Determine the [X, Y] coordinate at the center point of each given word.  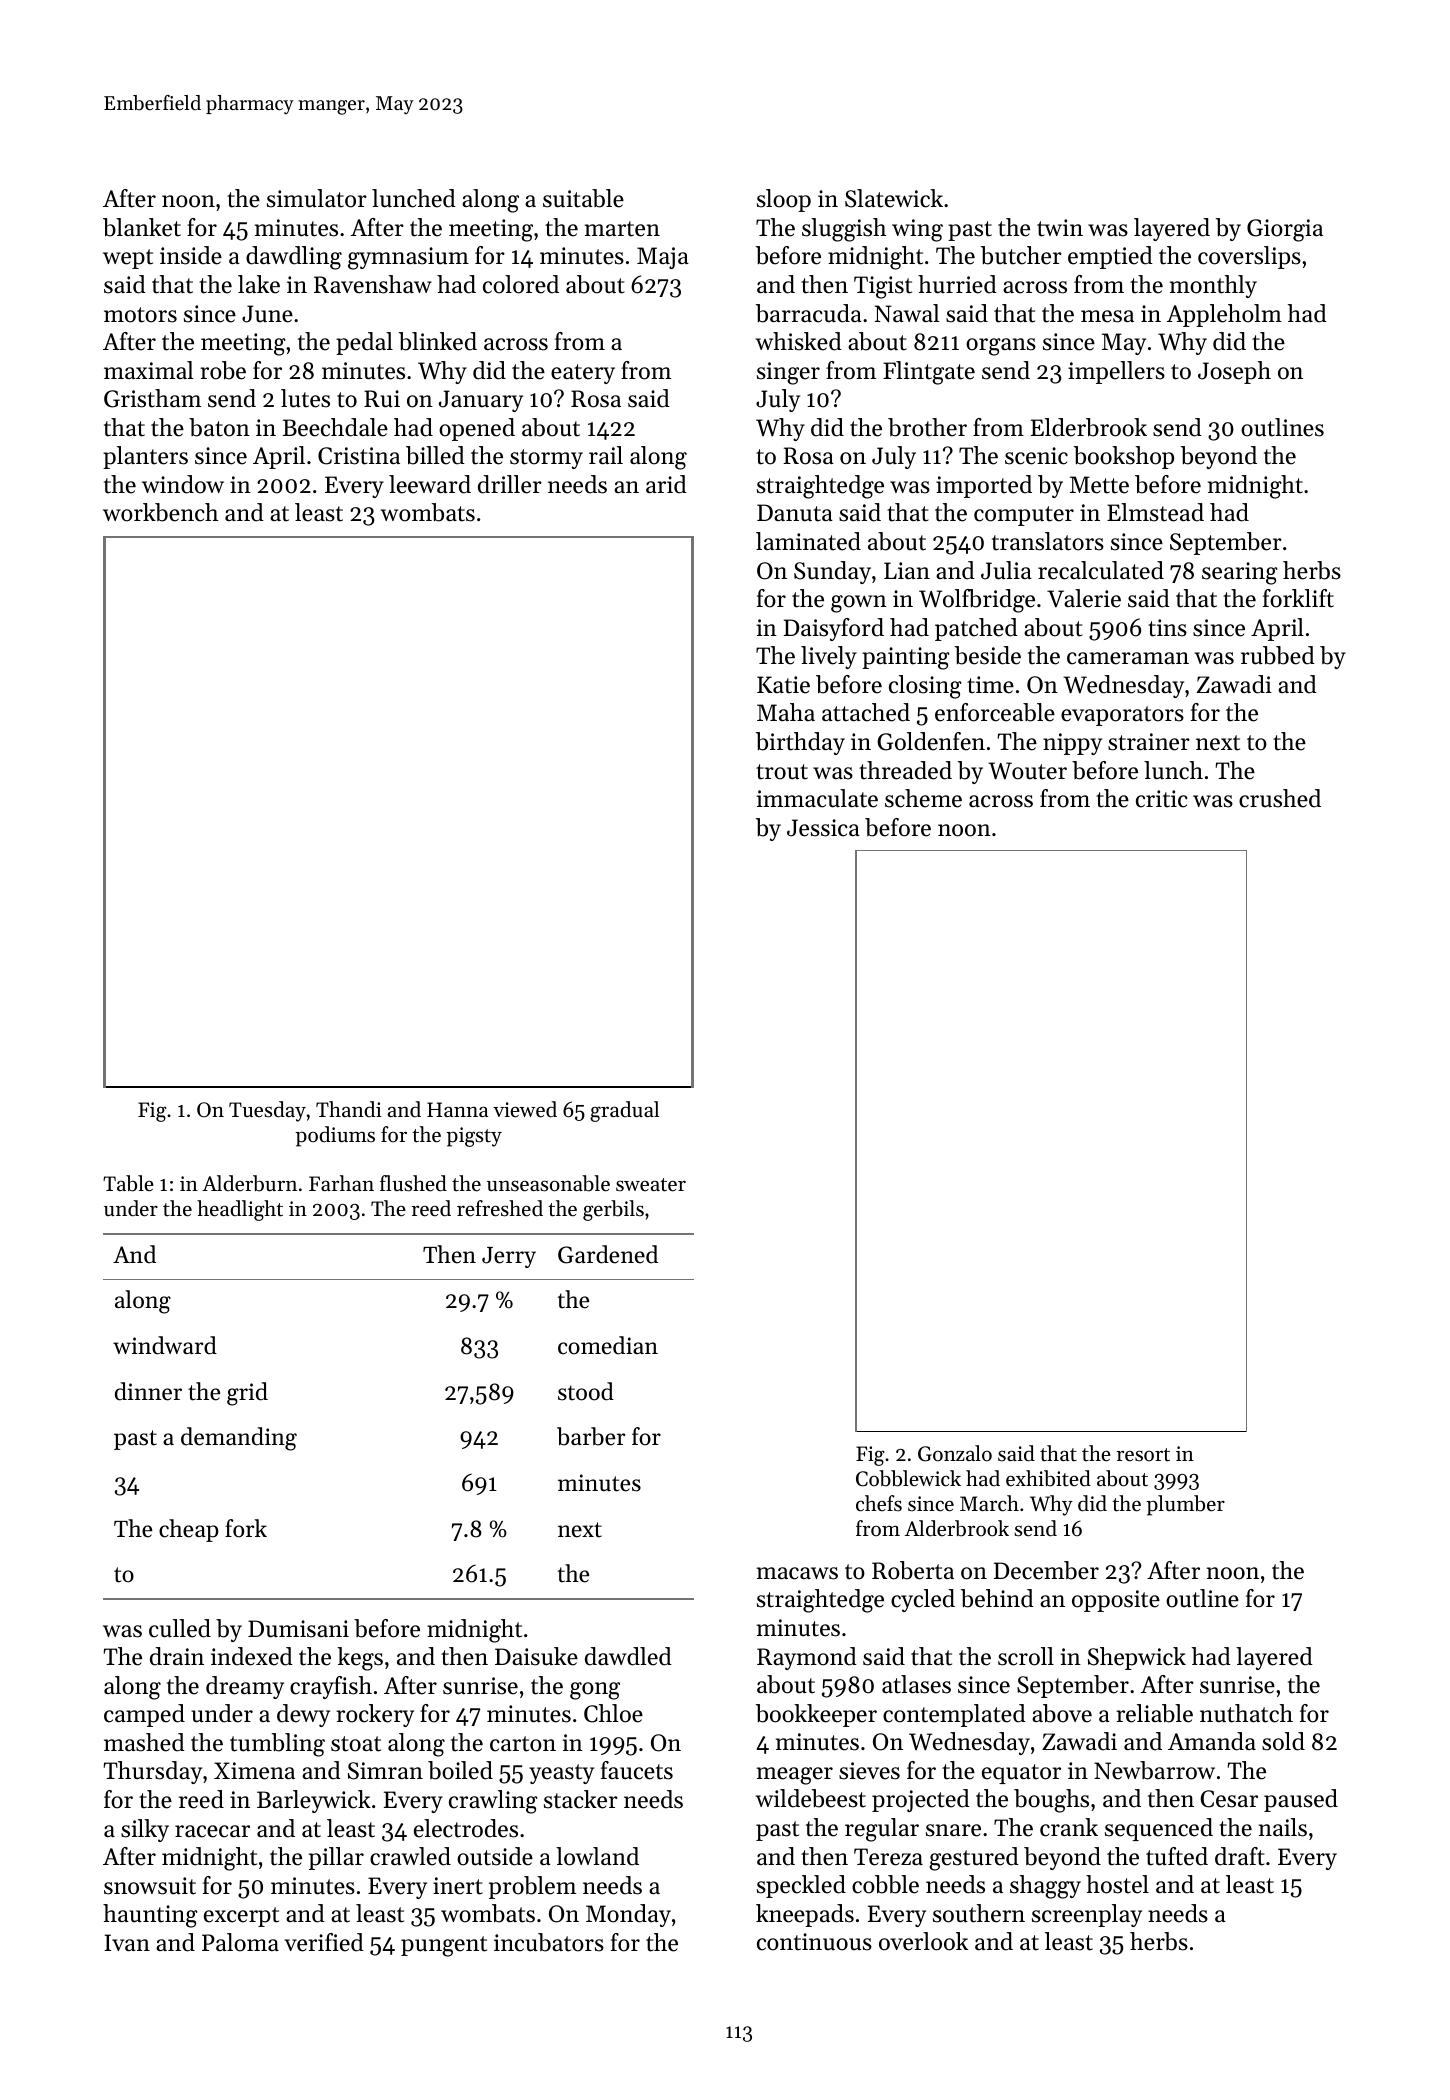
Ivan [127, 1942]
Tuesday [267, 1111]
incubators [549, 1942]
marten [622, 229]
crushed [1280, 798]
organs [1001, 347]
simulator [317, 198]
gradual [624, 1111]
